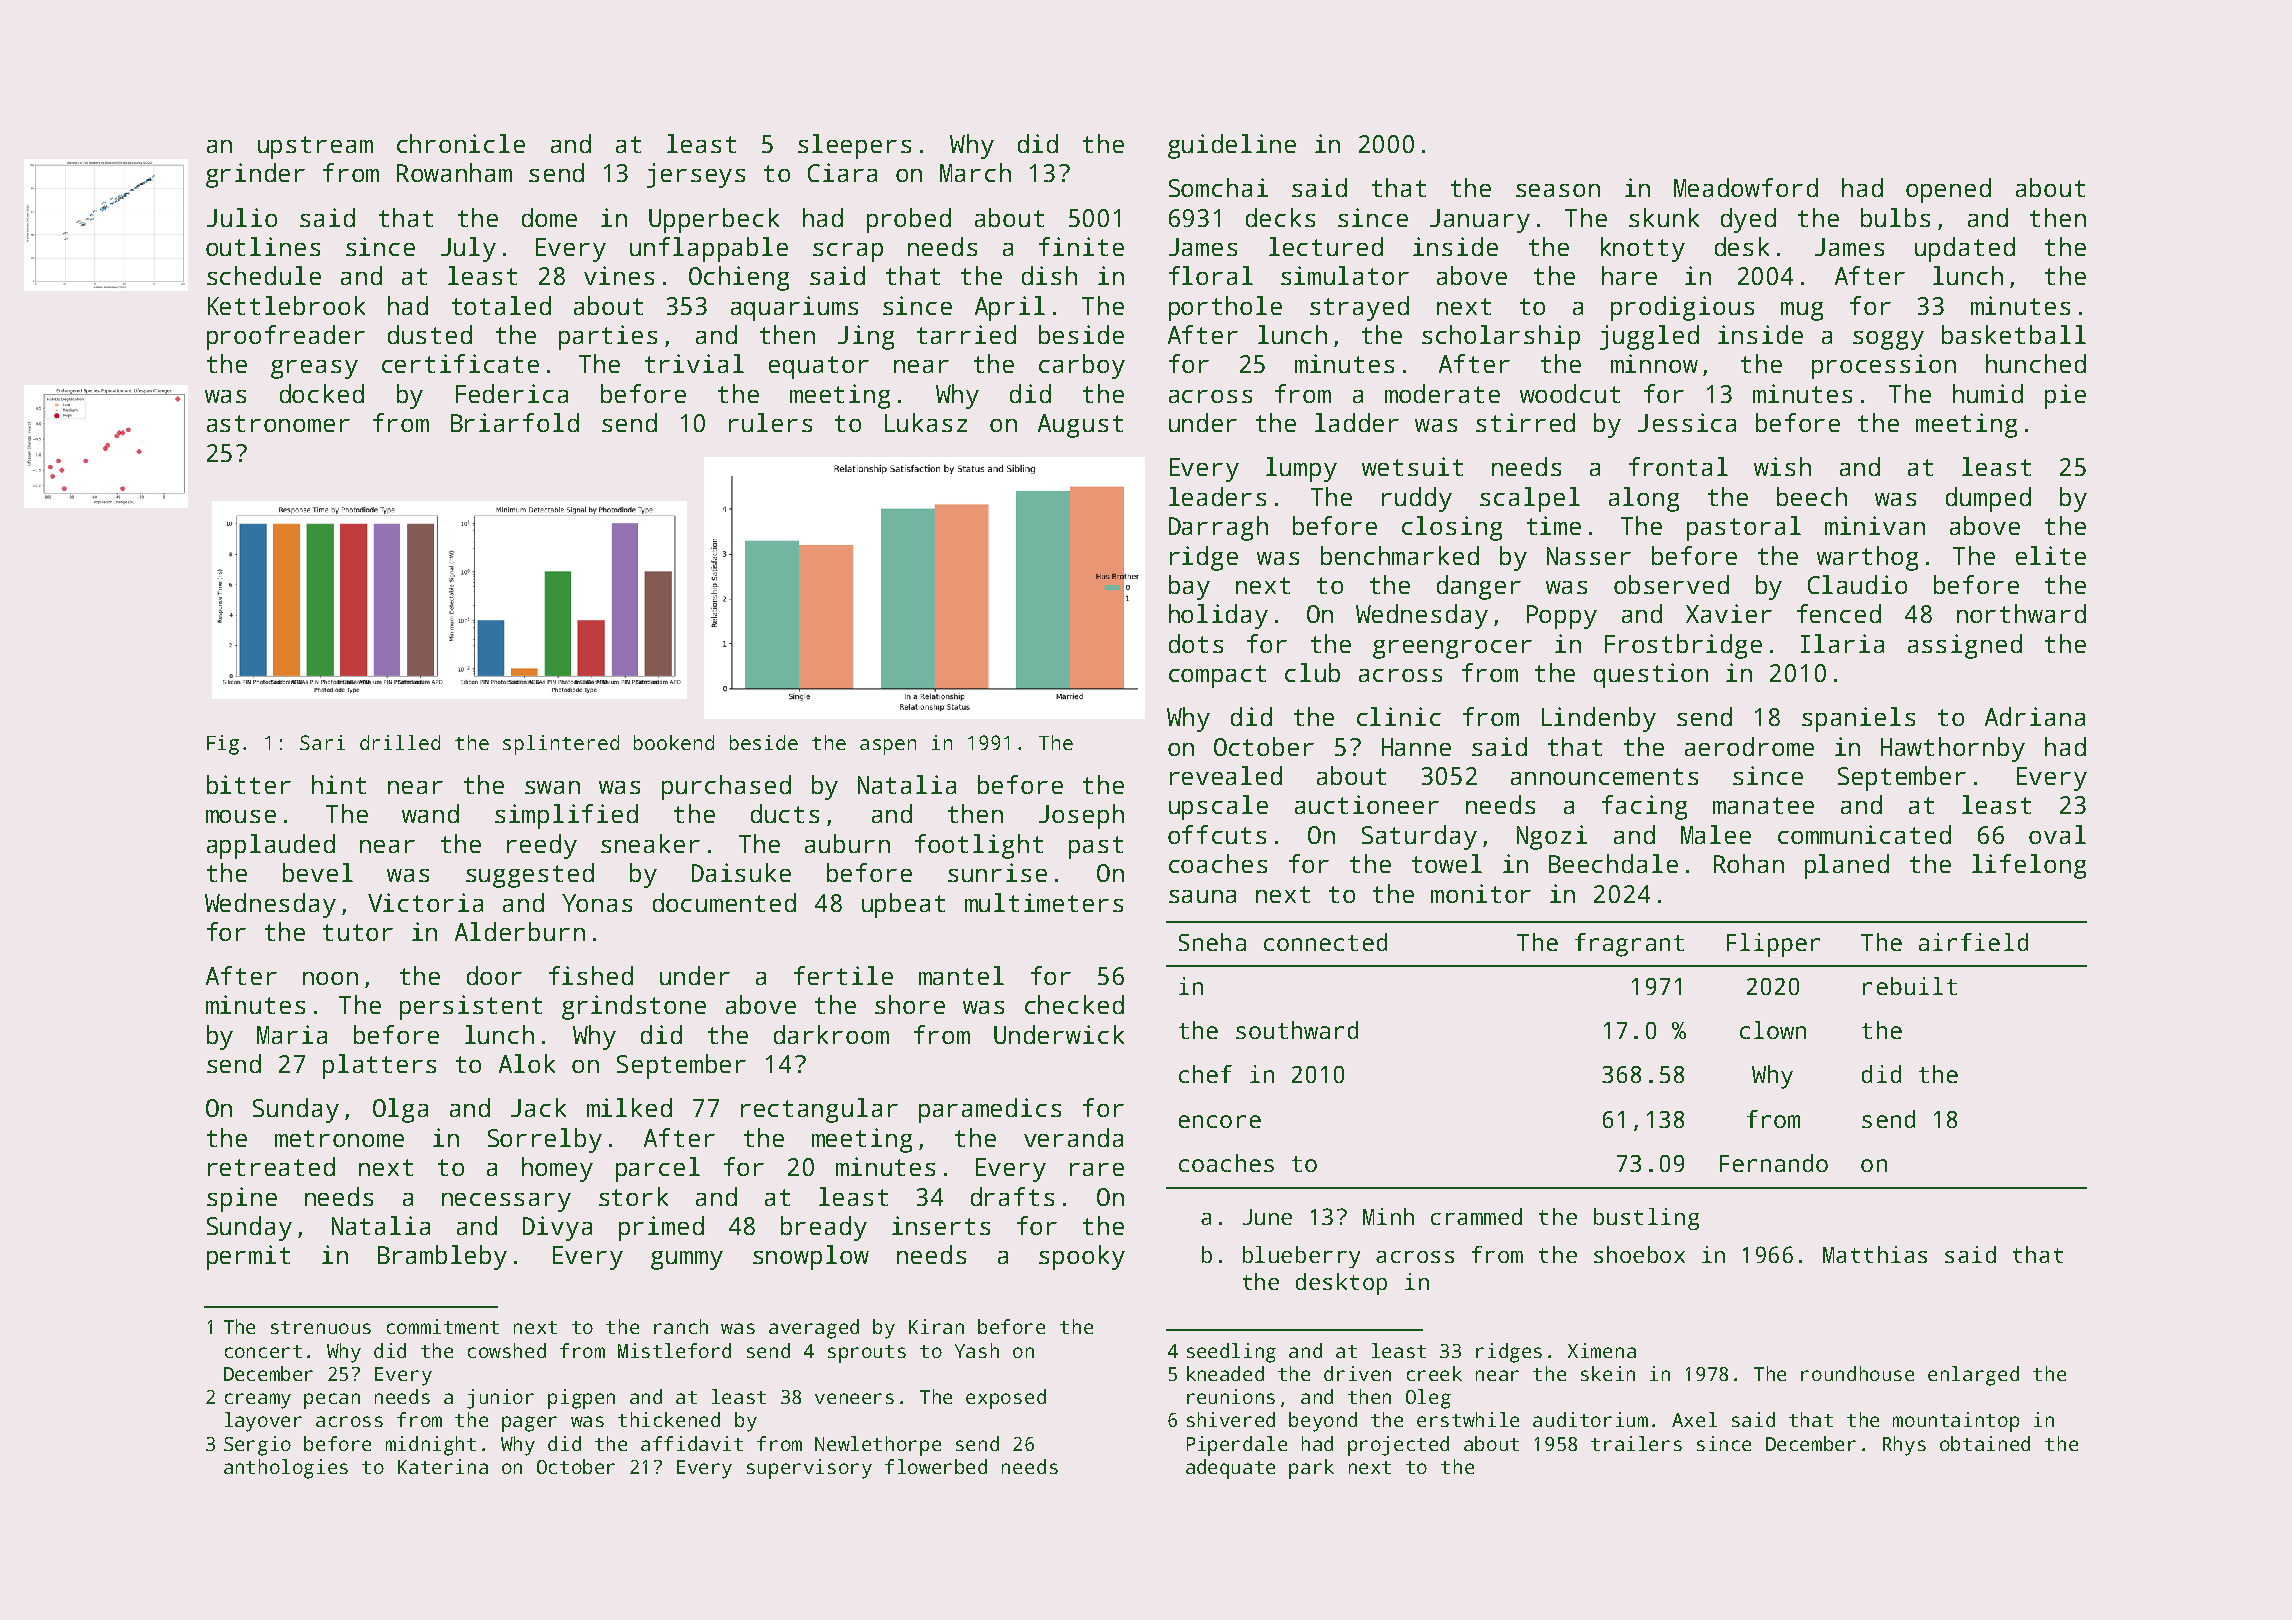  What do you see at coordinates (1301, 1257) in the document?
I see `blueberry` at bounding box center [1301, 1257].
